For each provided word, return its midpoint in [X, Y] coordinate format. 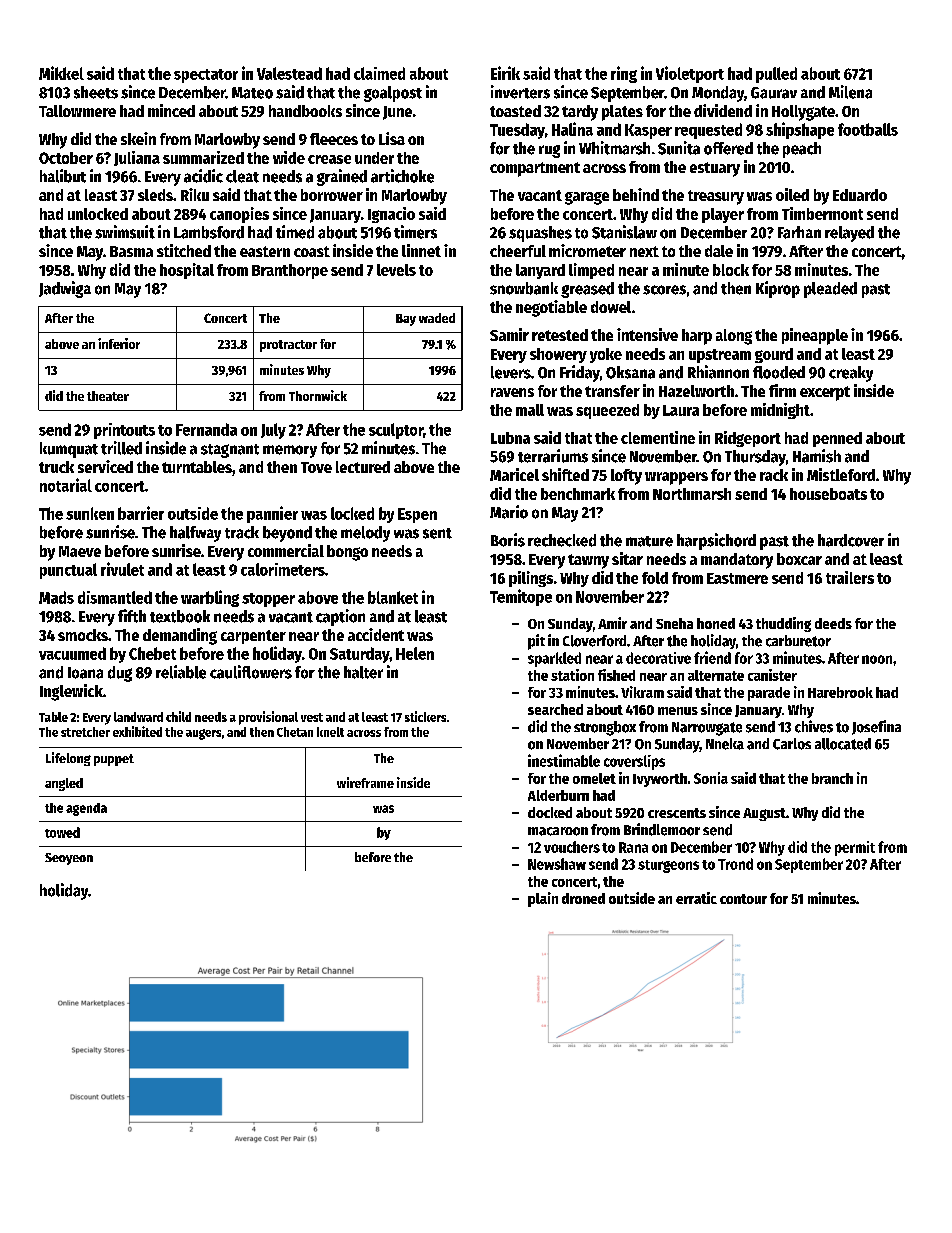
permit [855, 848]
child [178, 716]
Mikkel [61, 73]
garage [587, 198]
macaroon [558, 831]
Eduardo [860, 195]
